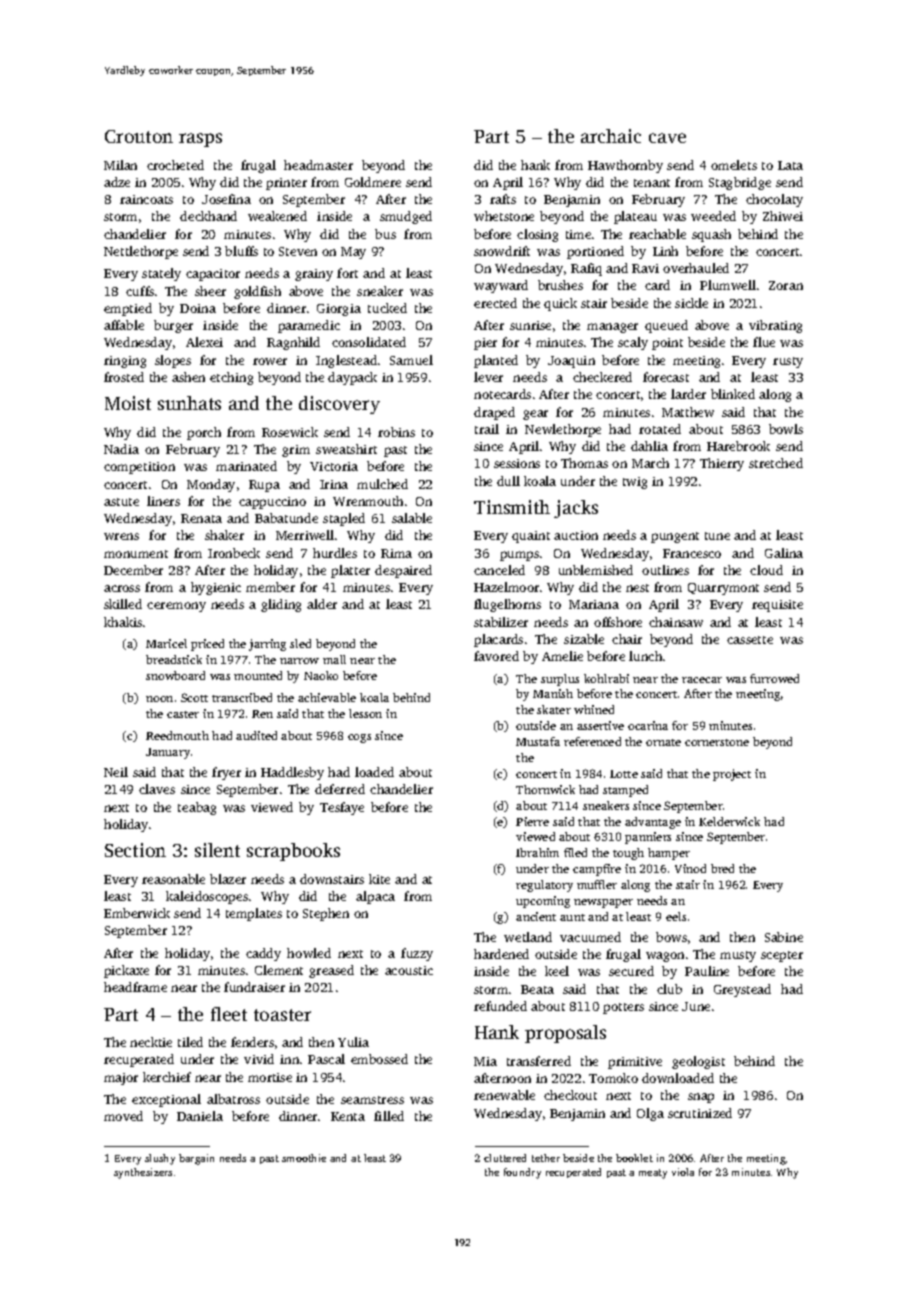  What do you see at coordinates (318, 165) in the image?
I see `headmaster` at bounding box center [318, 165].
